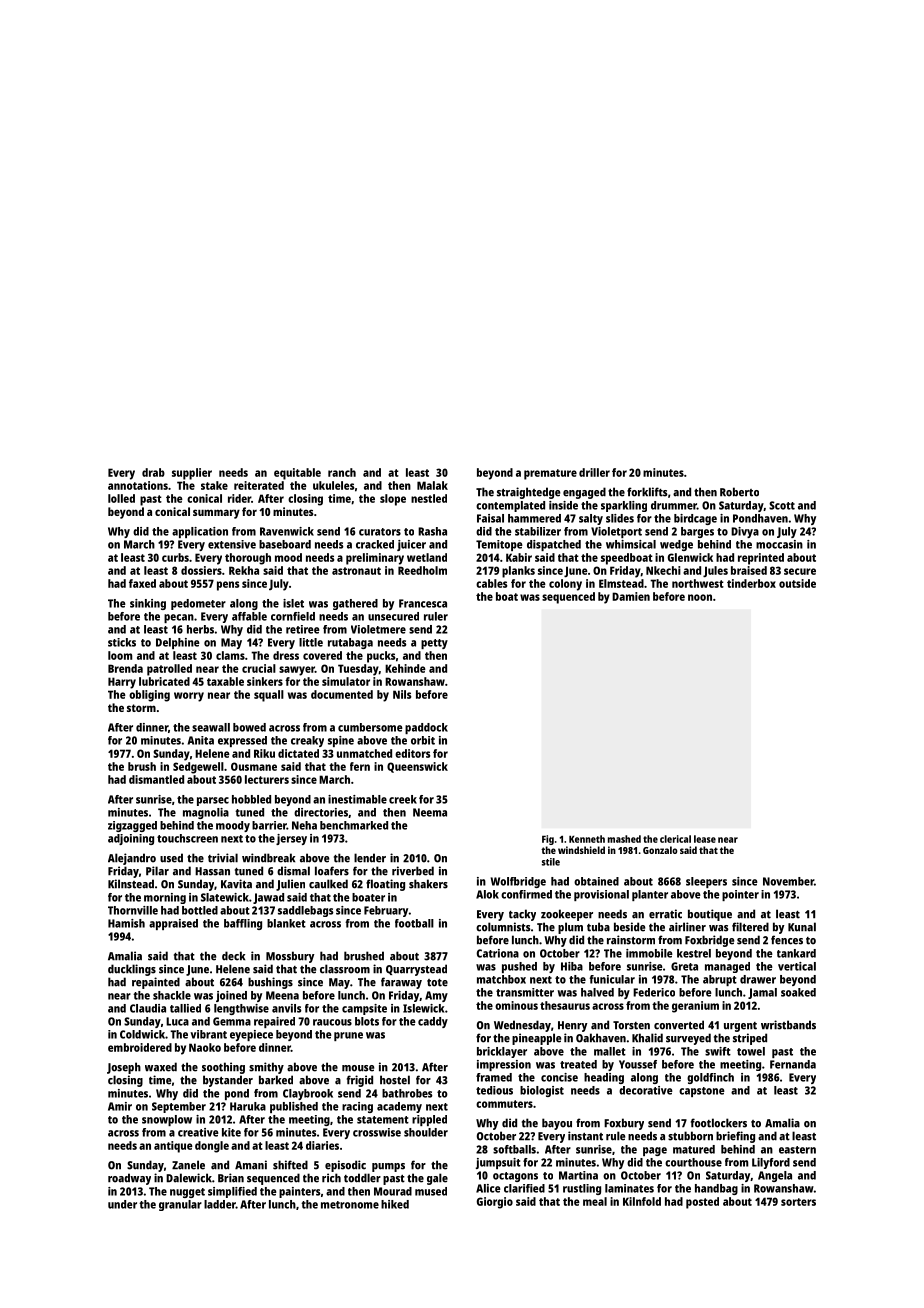 The height and width of the page is (1308, 924). What do you see at coordinates (345, 1166) in the page?
I see `episodic` at bounding box center [345, 1166].
